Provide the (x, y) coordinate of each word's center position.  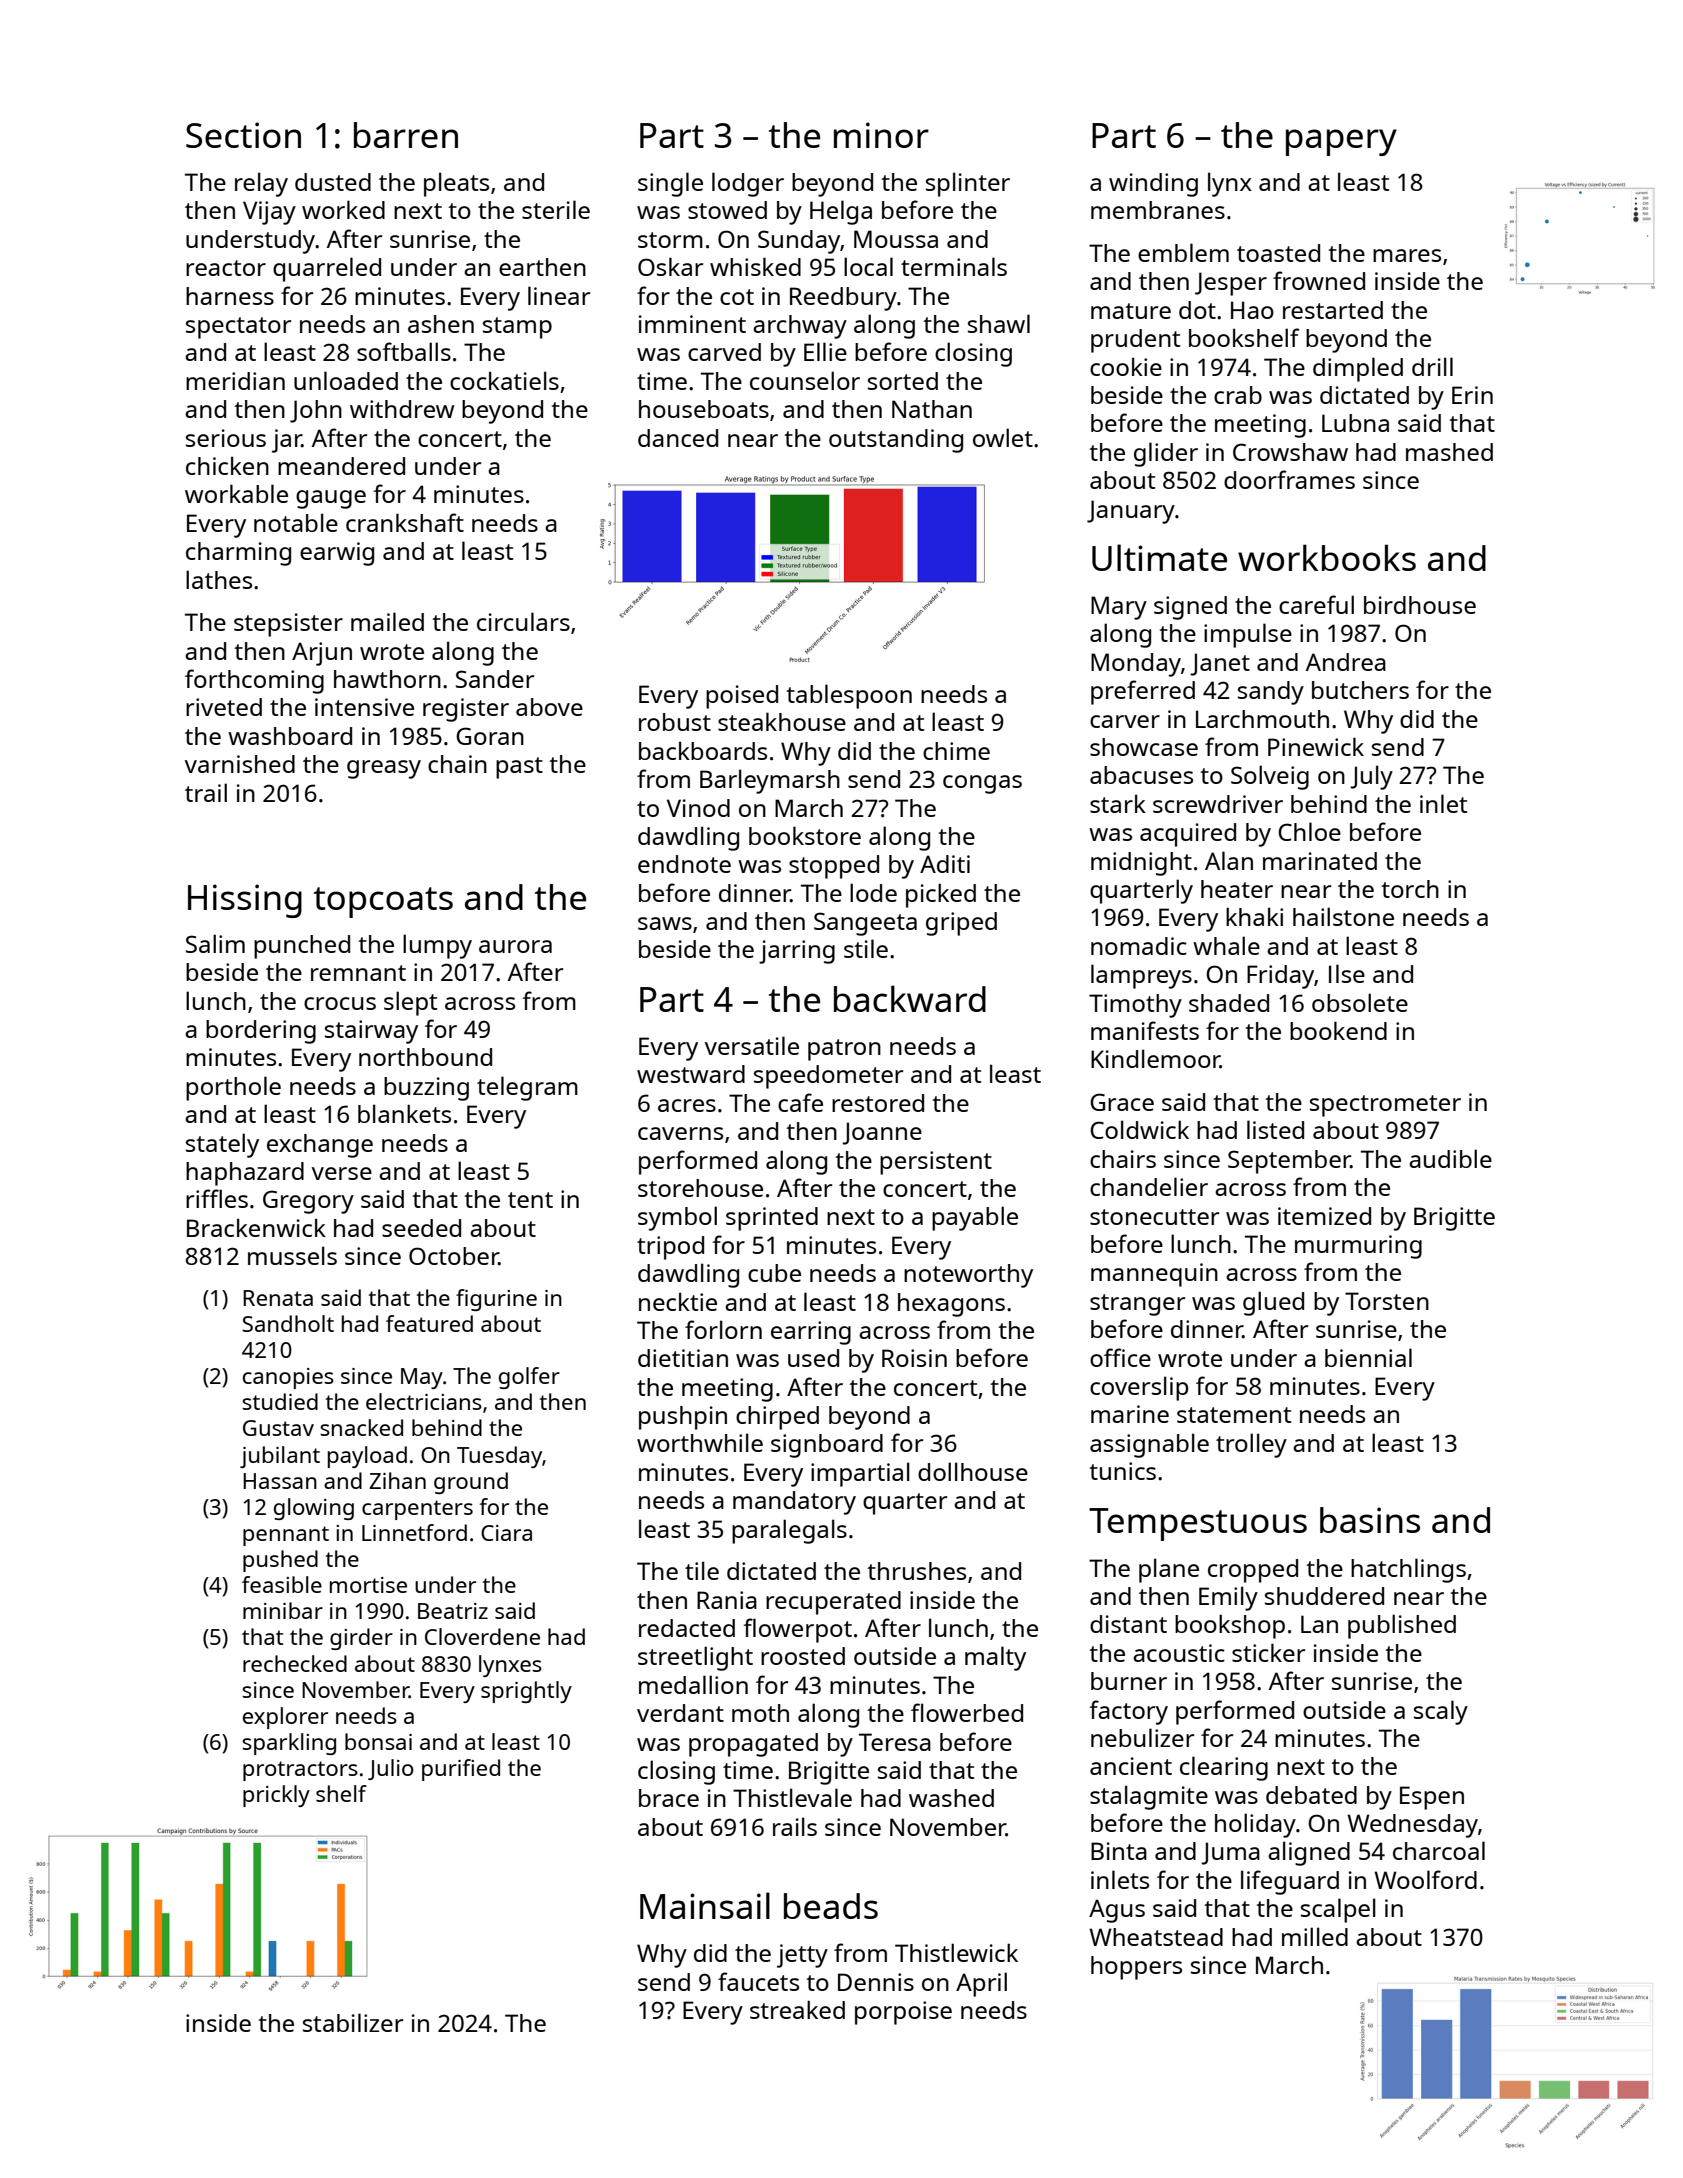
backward (910, 998)
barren (406, 135)
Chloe (1309, 831)
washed (951, 1798)
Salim (215, 943)
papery (1341, 142)
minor (881, 135)
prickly (276, 1796)
